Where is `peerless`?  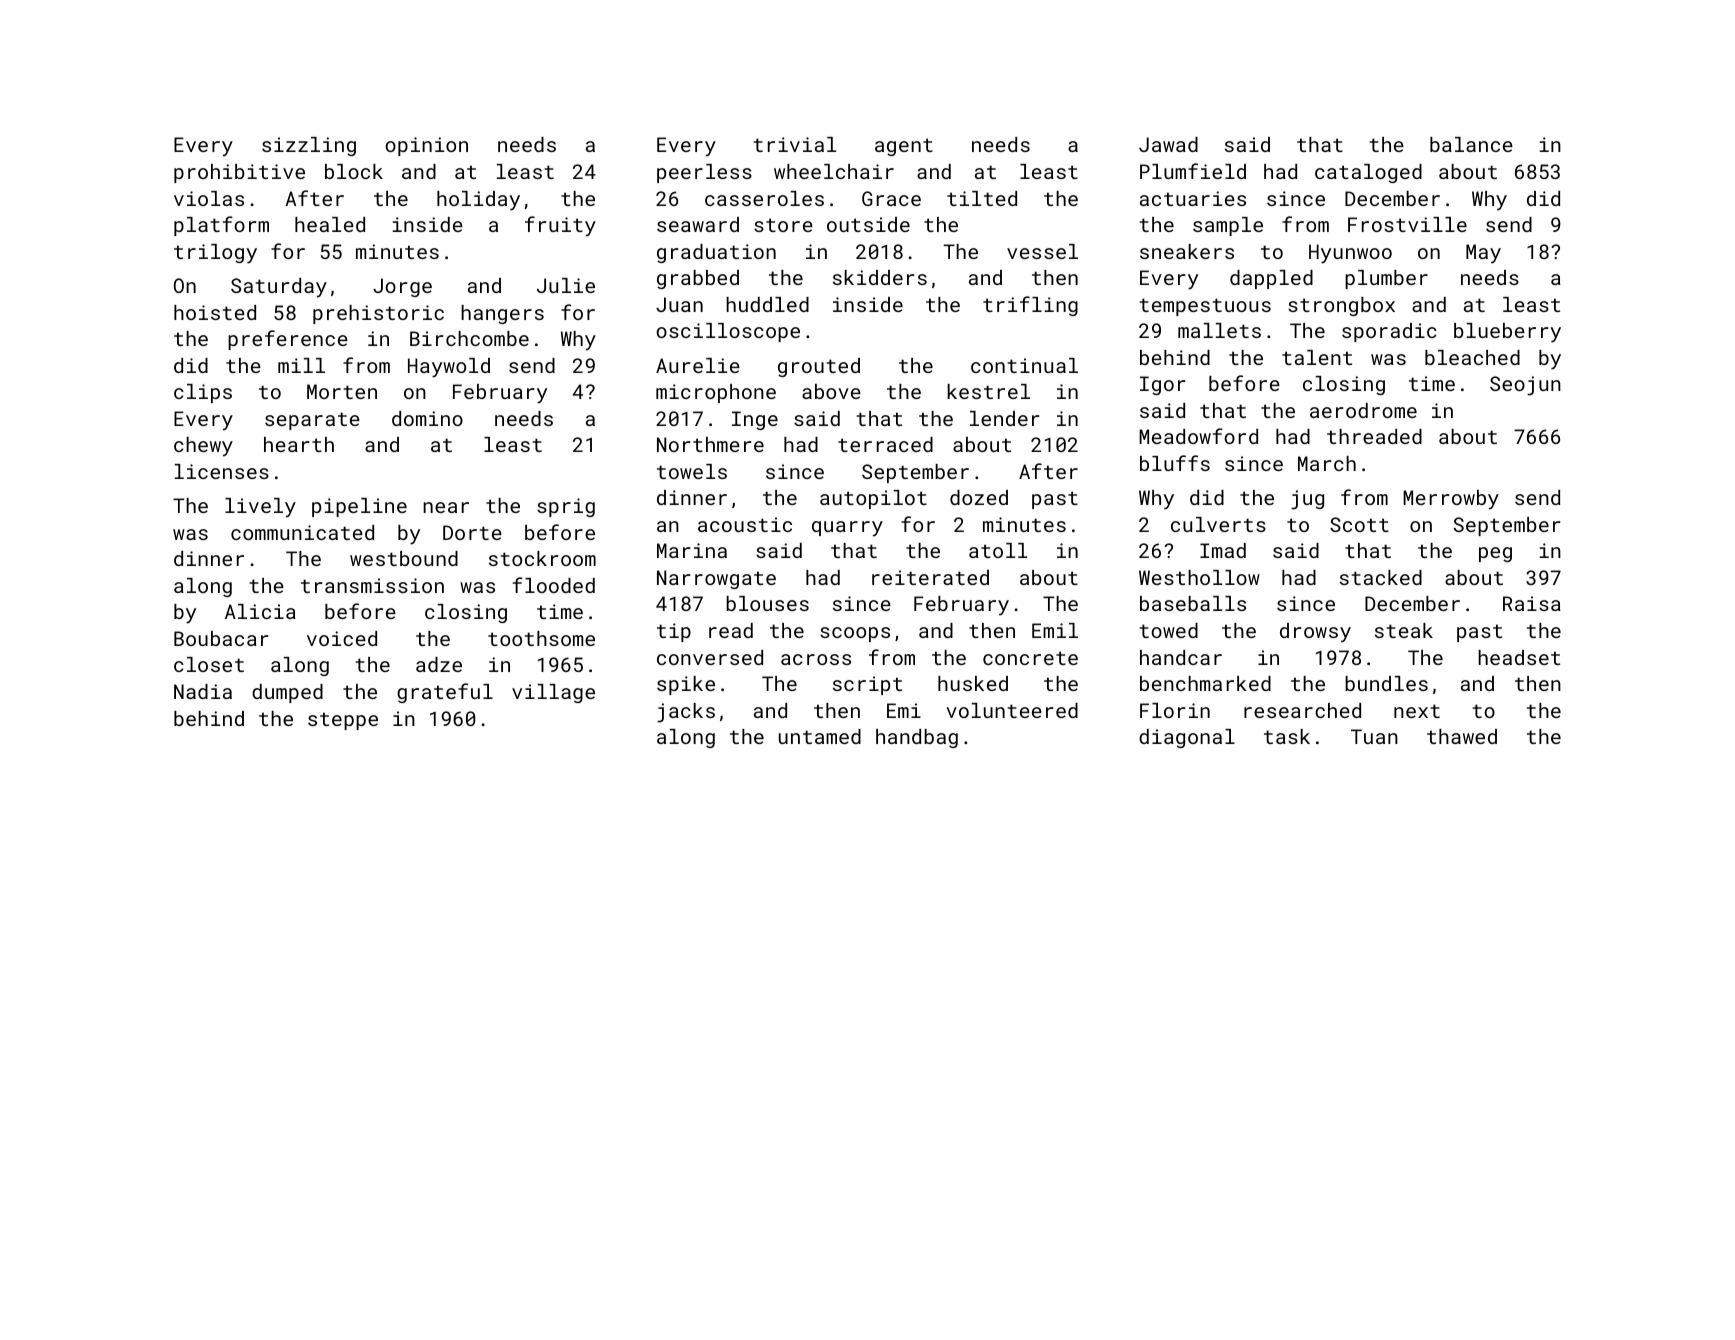
peerless is located at coordinates (704, 173).
